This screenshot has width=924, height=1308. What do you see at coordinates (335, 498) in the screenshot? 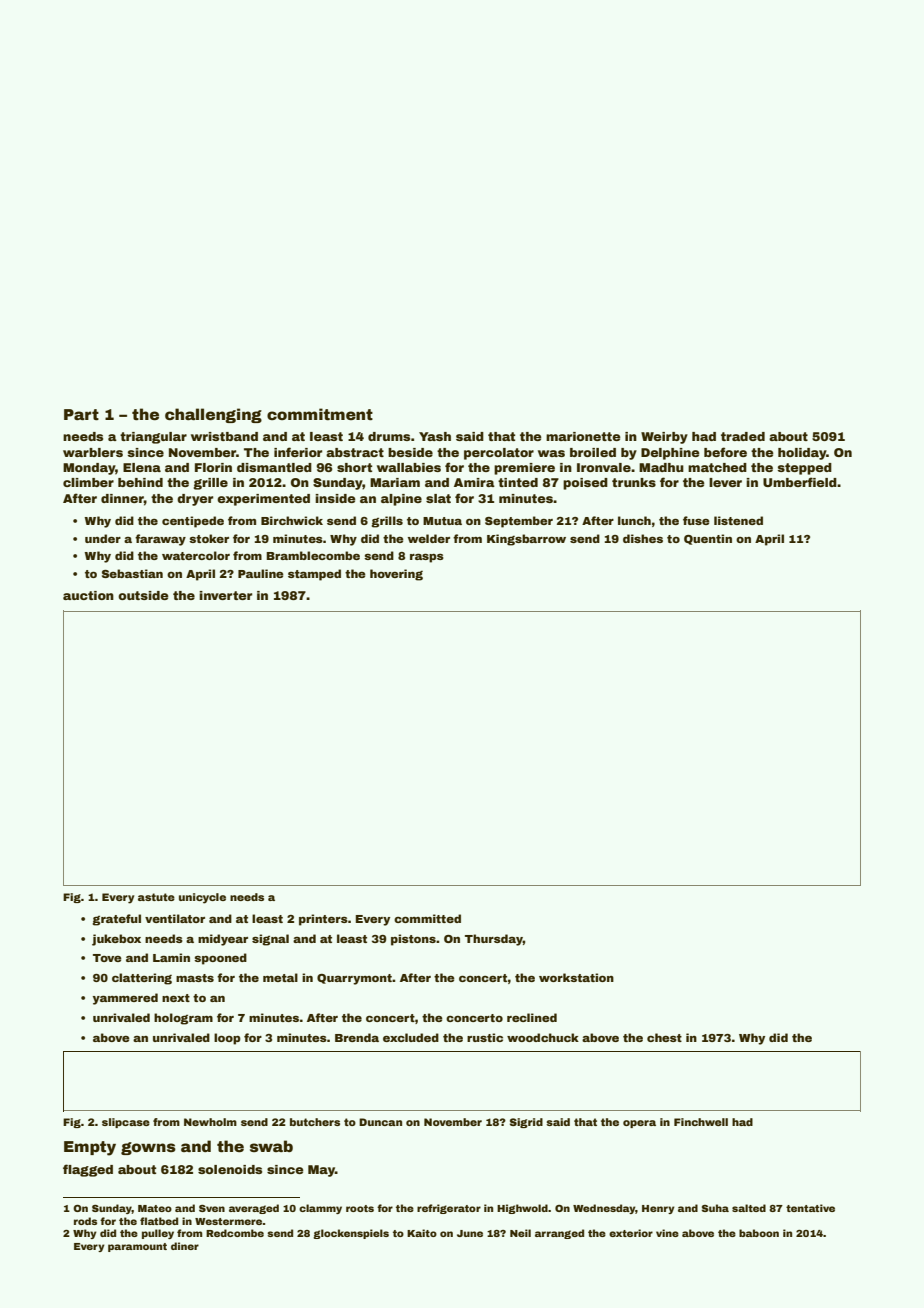
I see `inside` at bounding box center [335, 498].
